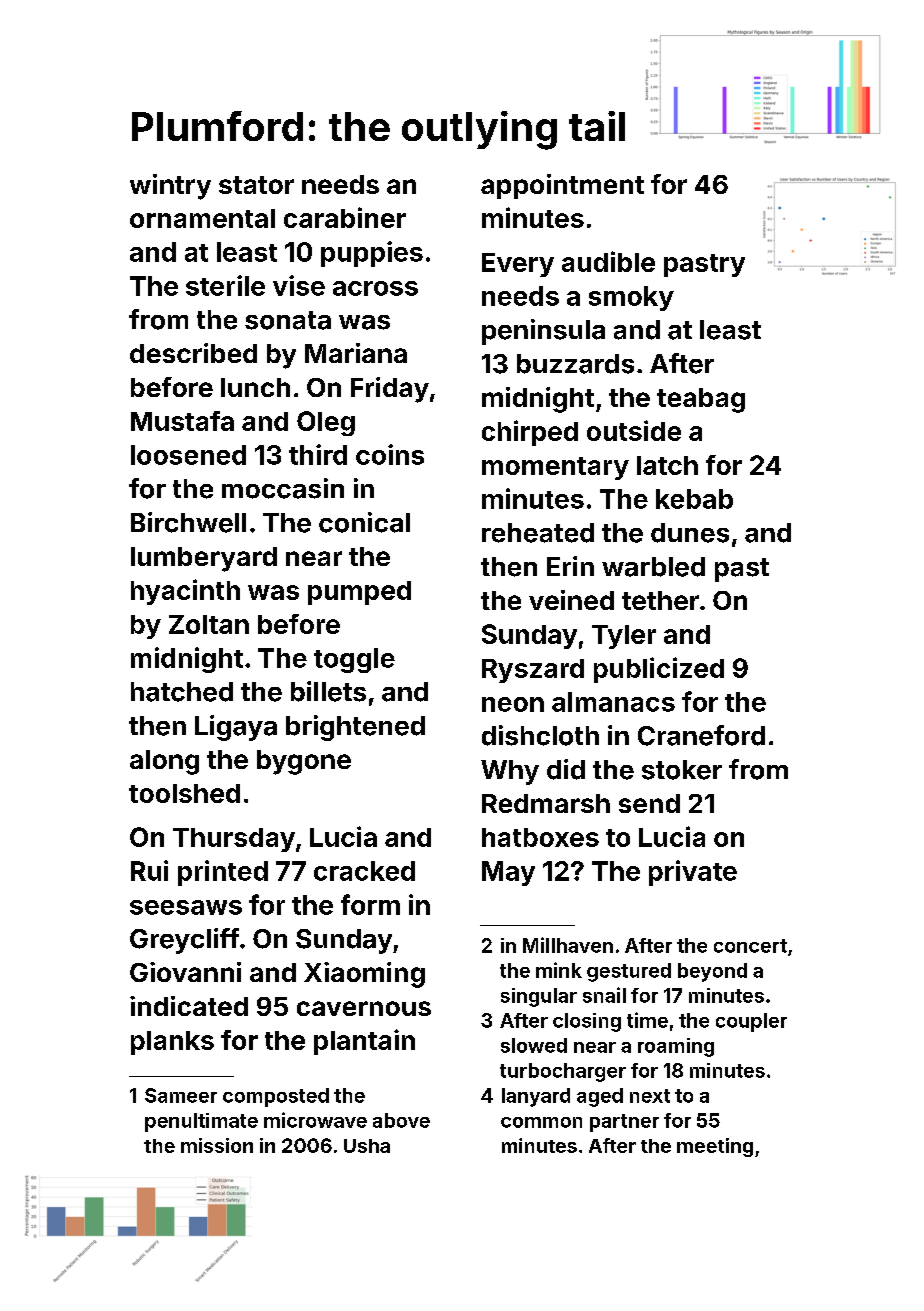 This screenshot has height=1311, width=924. I want to click on Xiaoming, so click(364, 975).
